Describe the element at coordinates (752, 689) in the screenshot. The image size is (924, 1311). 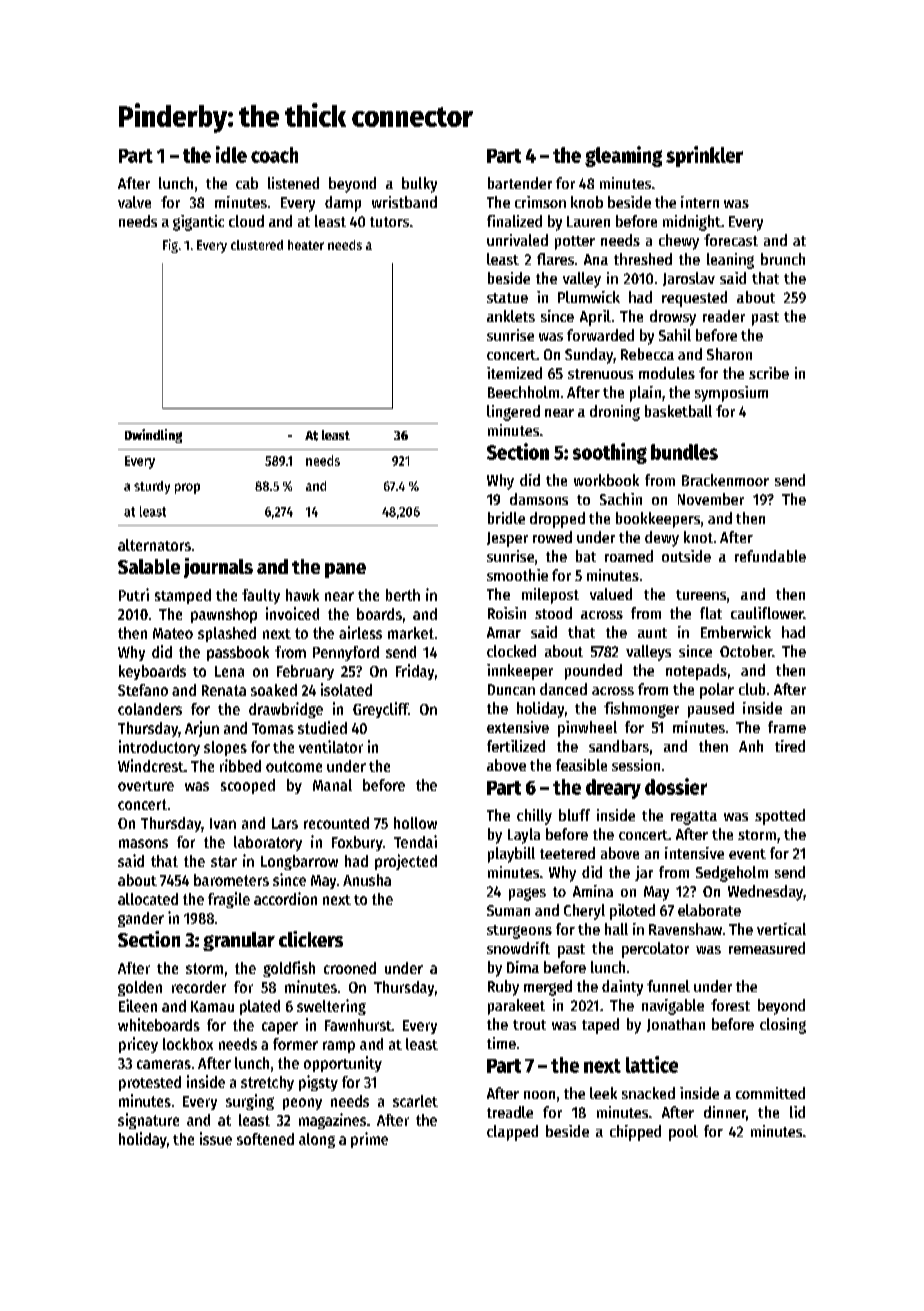
I see `club` at that location.
